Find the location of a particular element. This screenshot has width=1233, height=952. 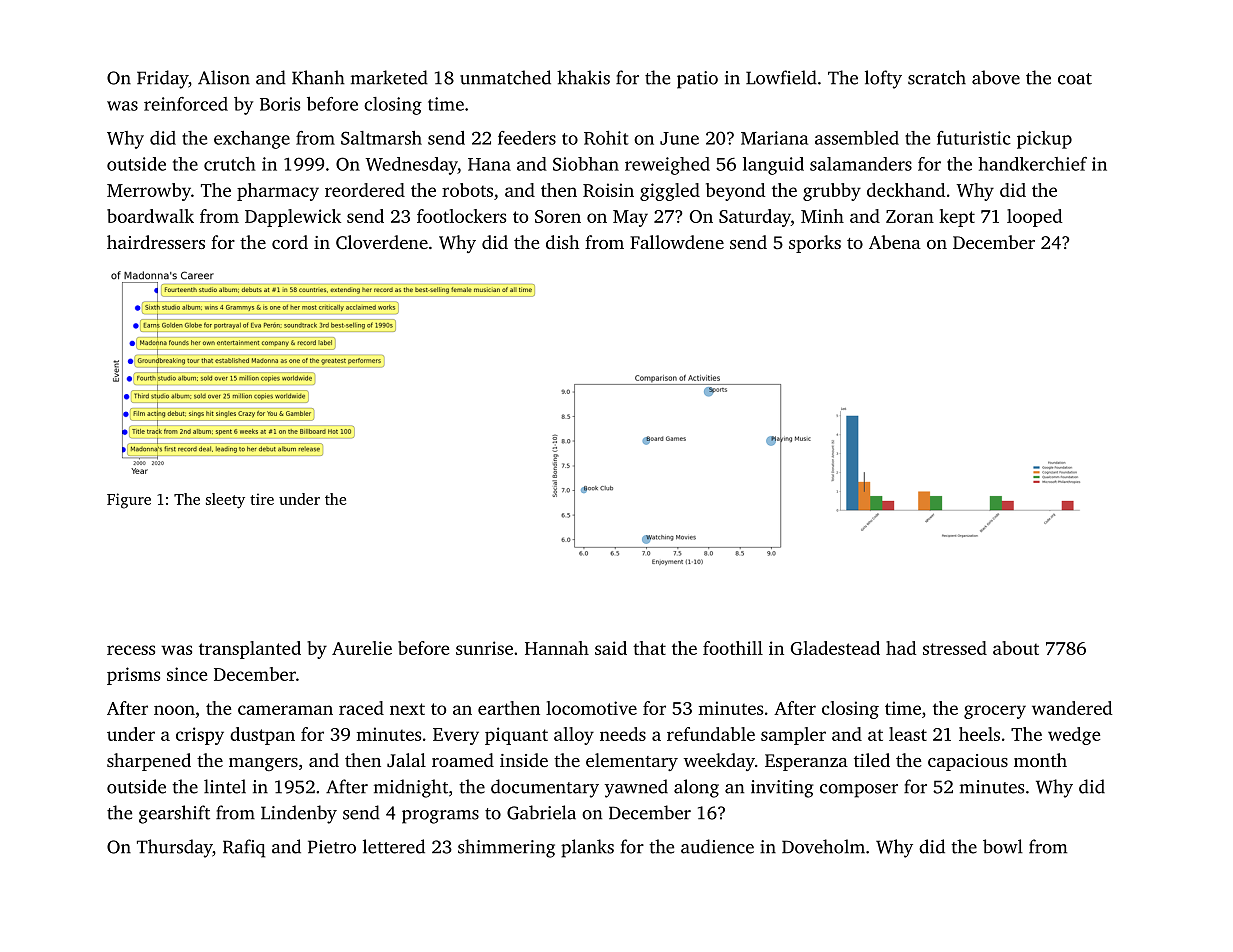

wandered is located at coordinates (1072, 708).
